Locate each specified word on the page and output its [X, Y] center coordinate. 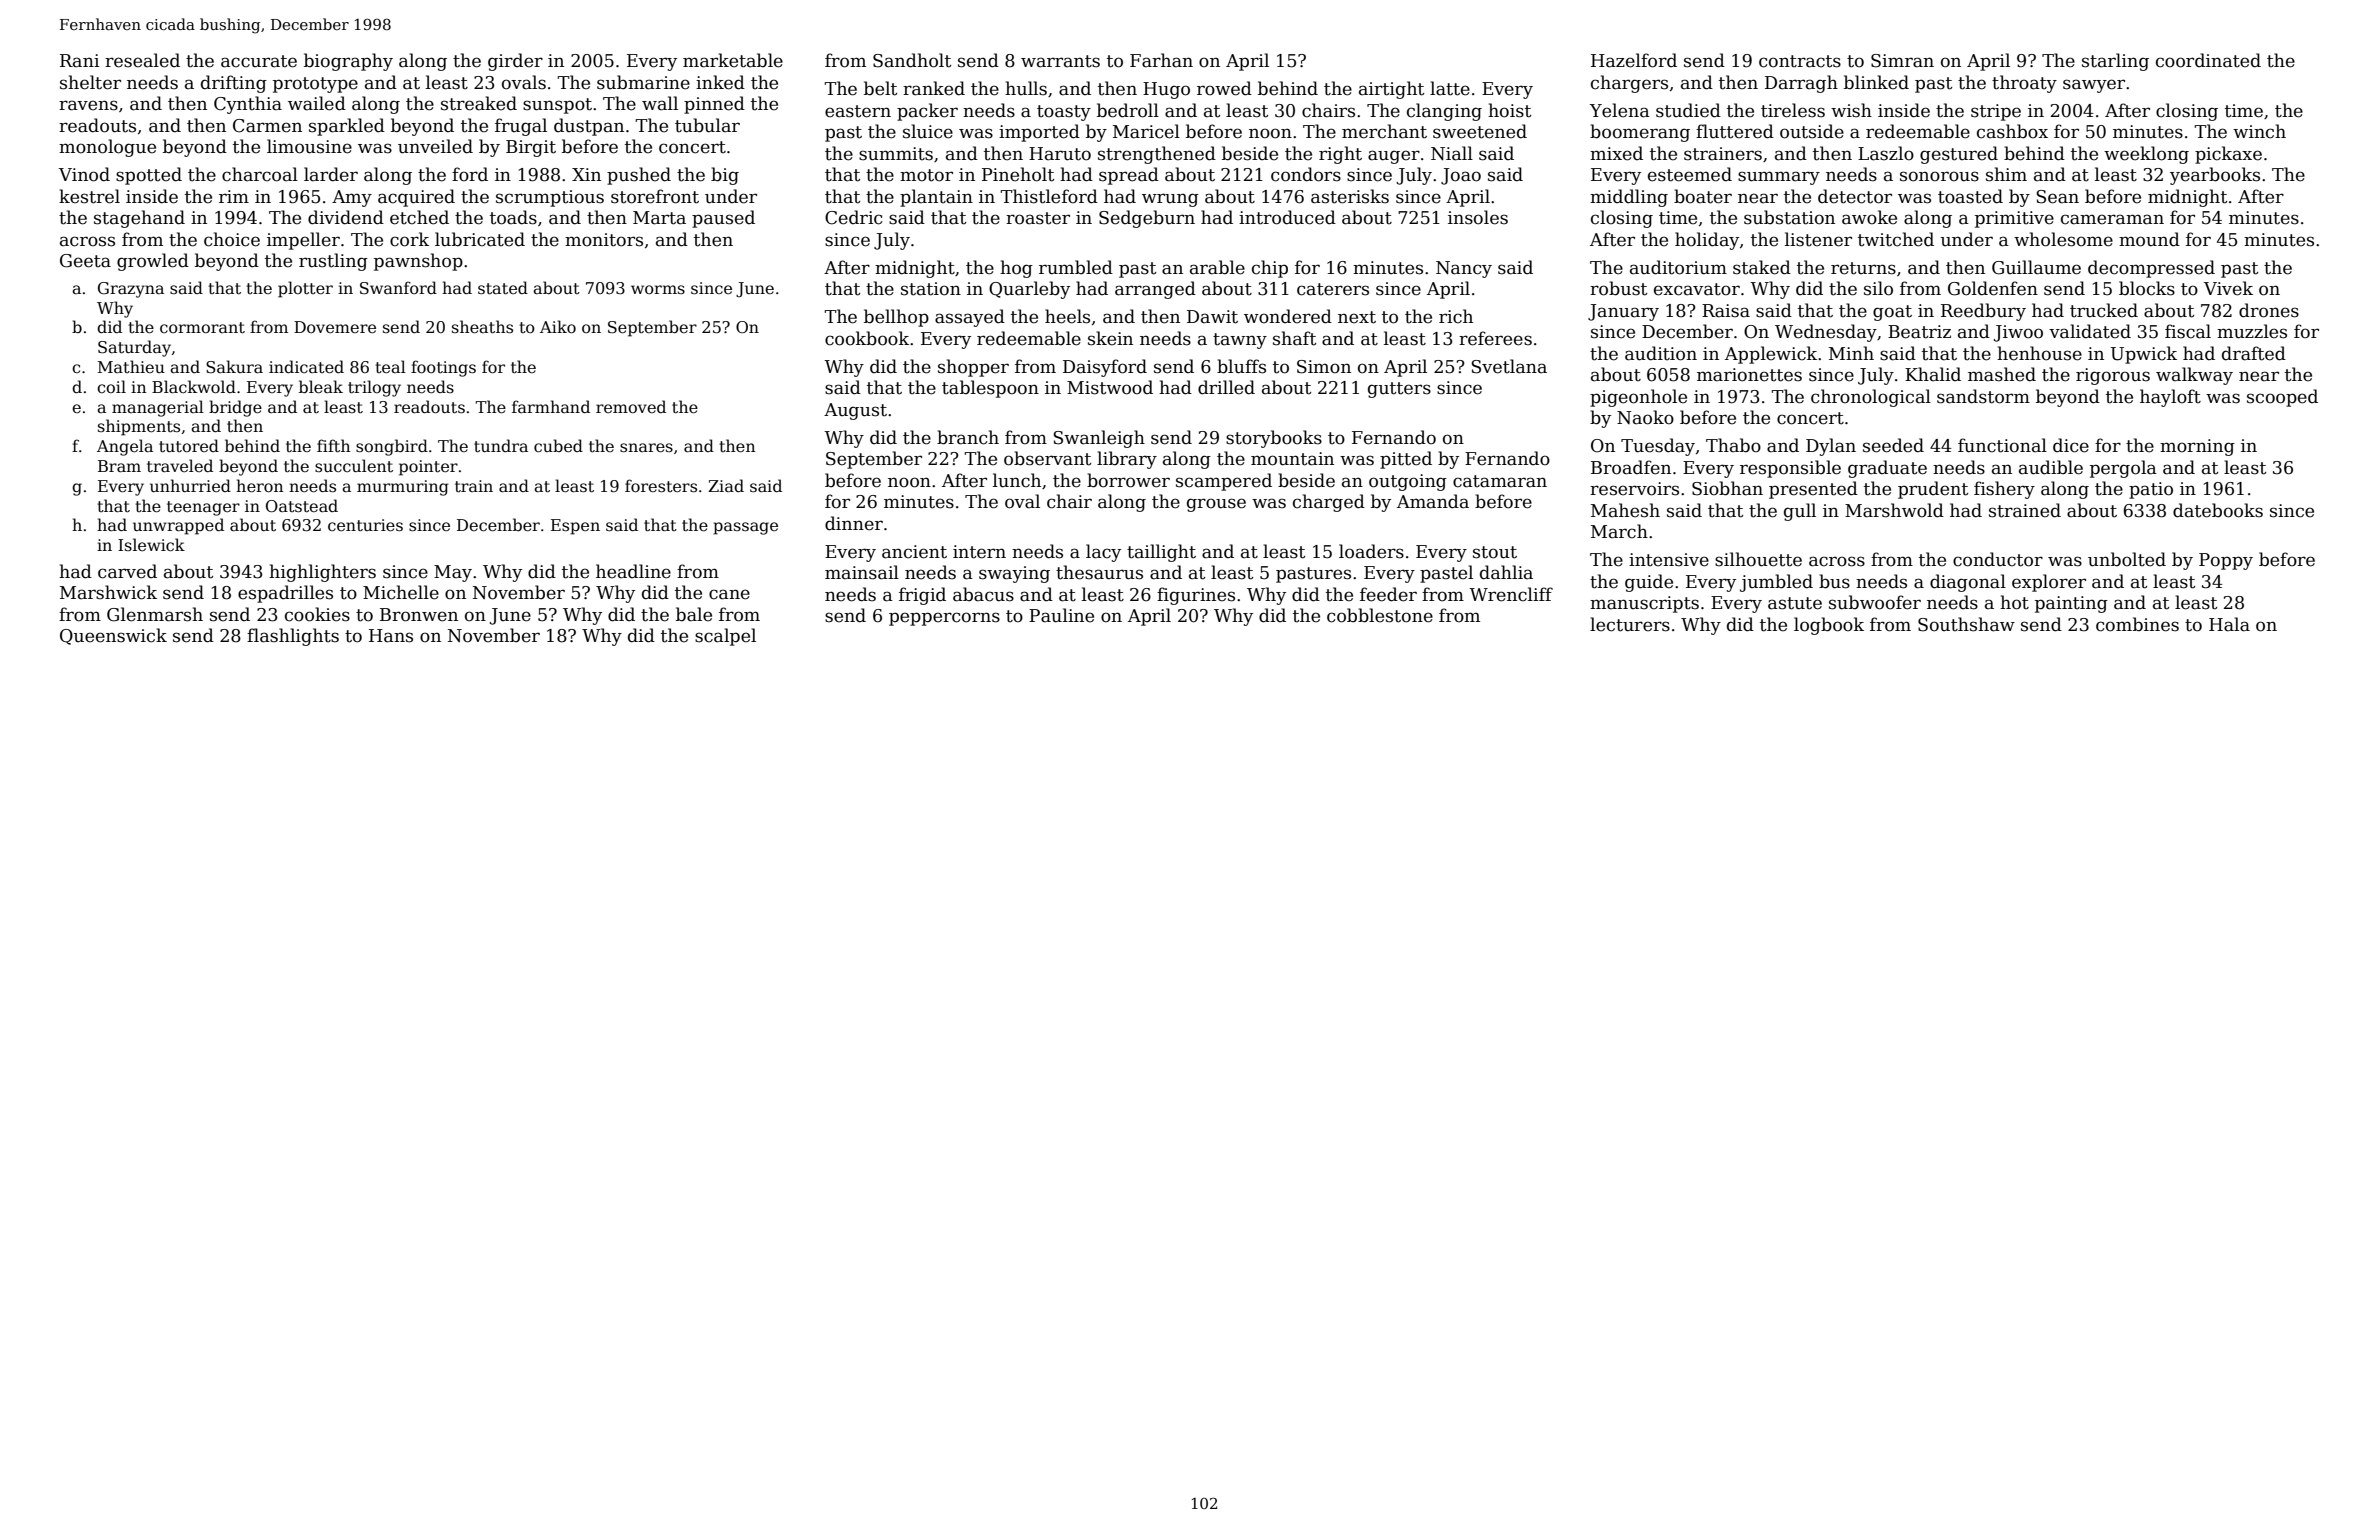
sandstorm [1983, 396]
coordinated [2208, 60]
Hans [391, 636]
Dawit [1212, 317]
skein [1110, 338]
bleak [321, 387]
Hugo [1166, 90]
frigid [922, 596]
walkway [2194, 376]
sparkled [347, 127]
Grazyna [131, 290]
